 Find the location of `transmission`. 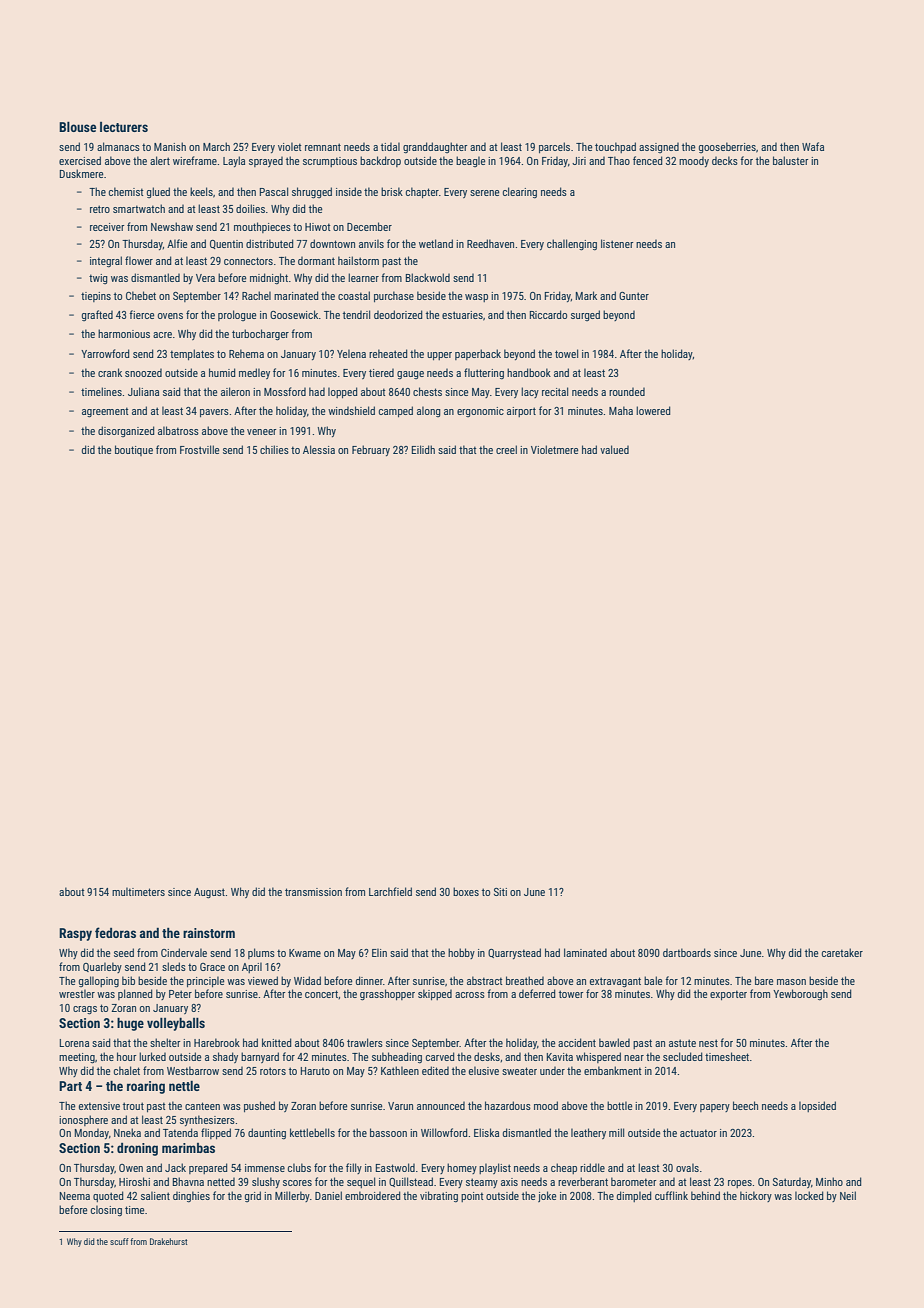

transmission is located at coordinates (313, 892).
